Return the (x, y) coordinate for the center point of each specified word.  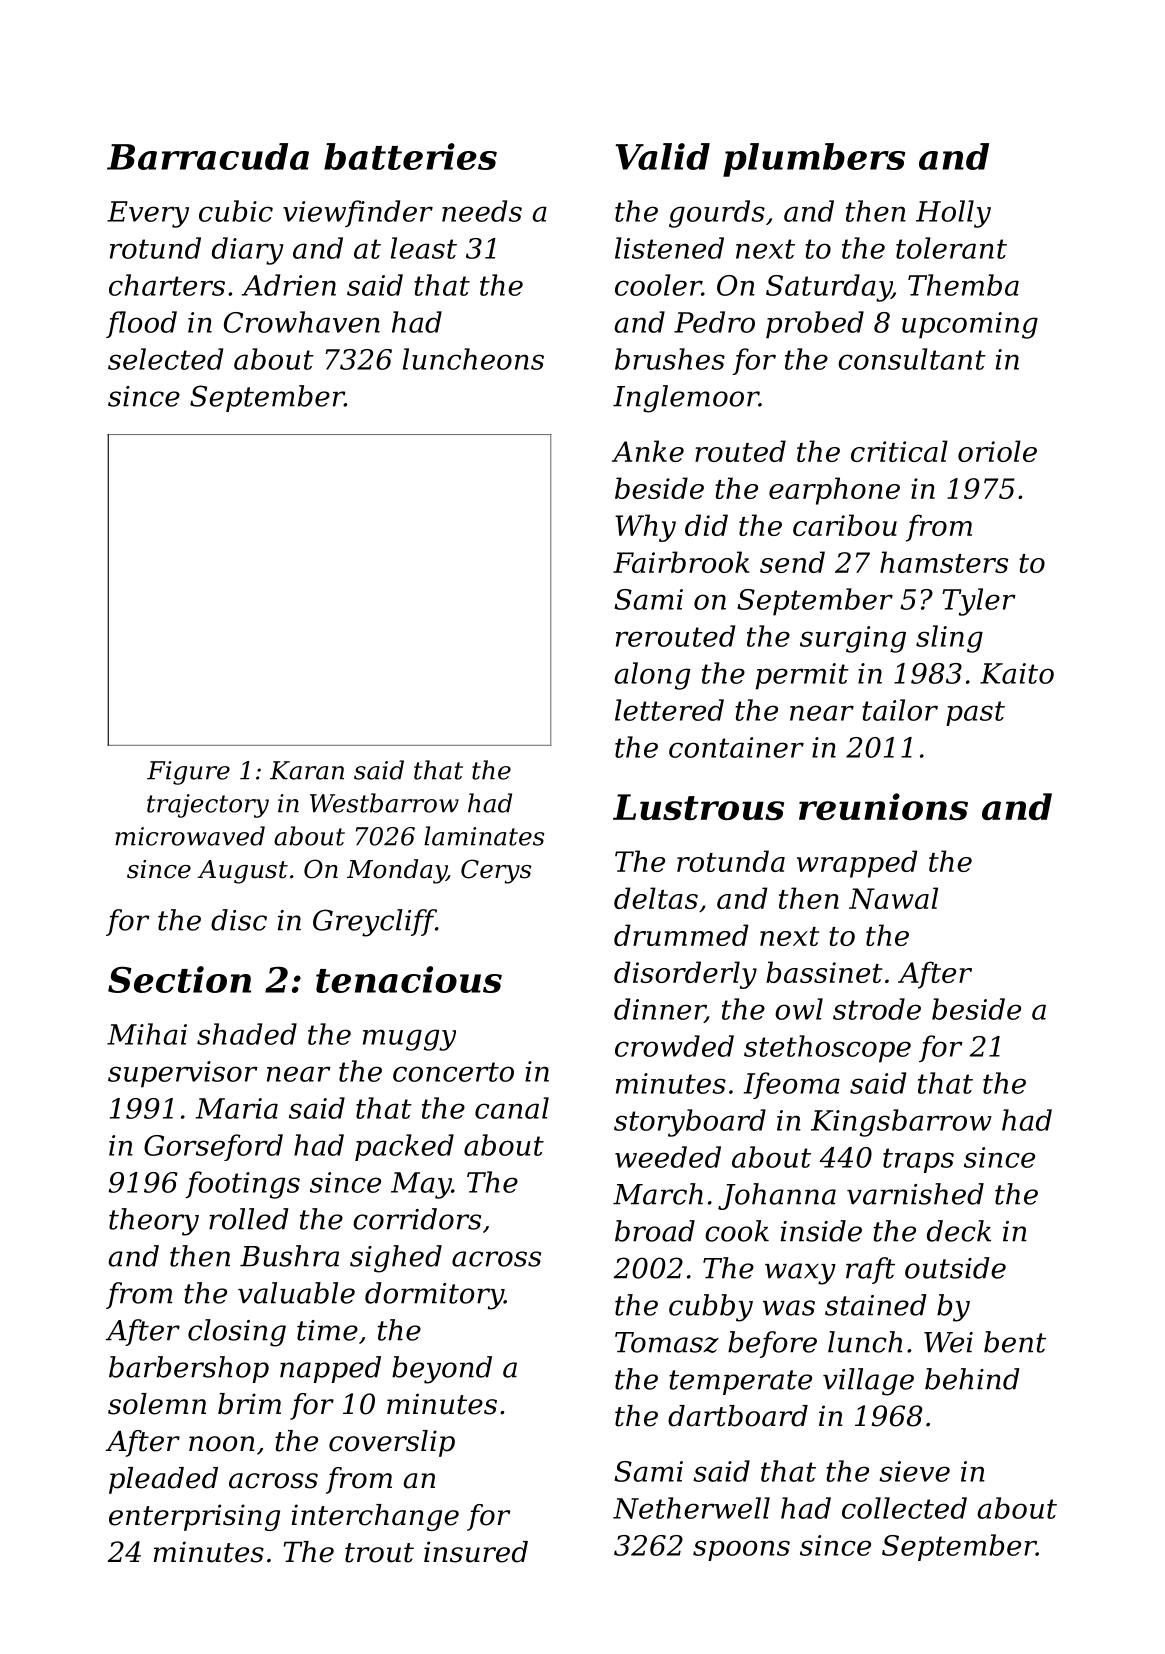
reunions (883, 806)
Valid (662, 156)
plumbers (814, 160)
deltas (656, 898)
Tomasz (667, 1342)
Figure (188, 773)
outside (955, 1268)
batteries (410, 156)
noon (222, 1444)
